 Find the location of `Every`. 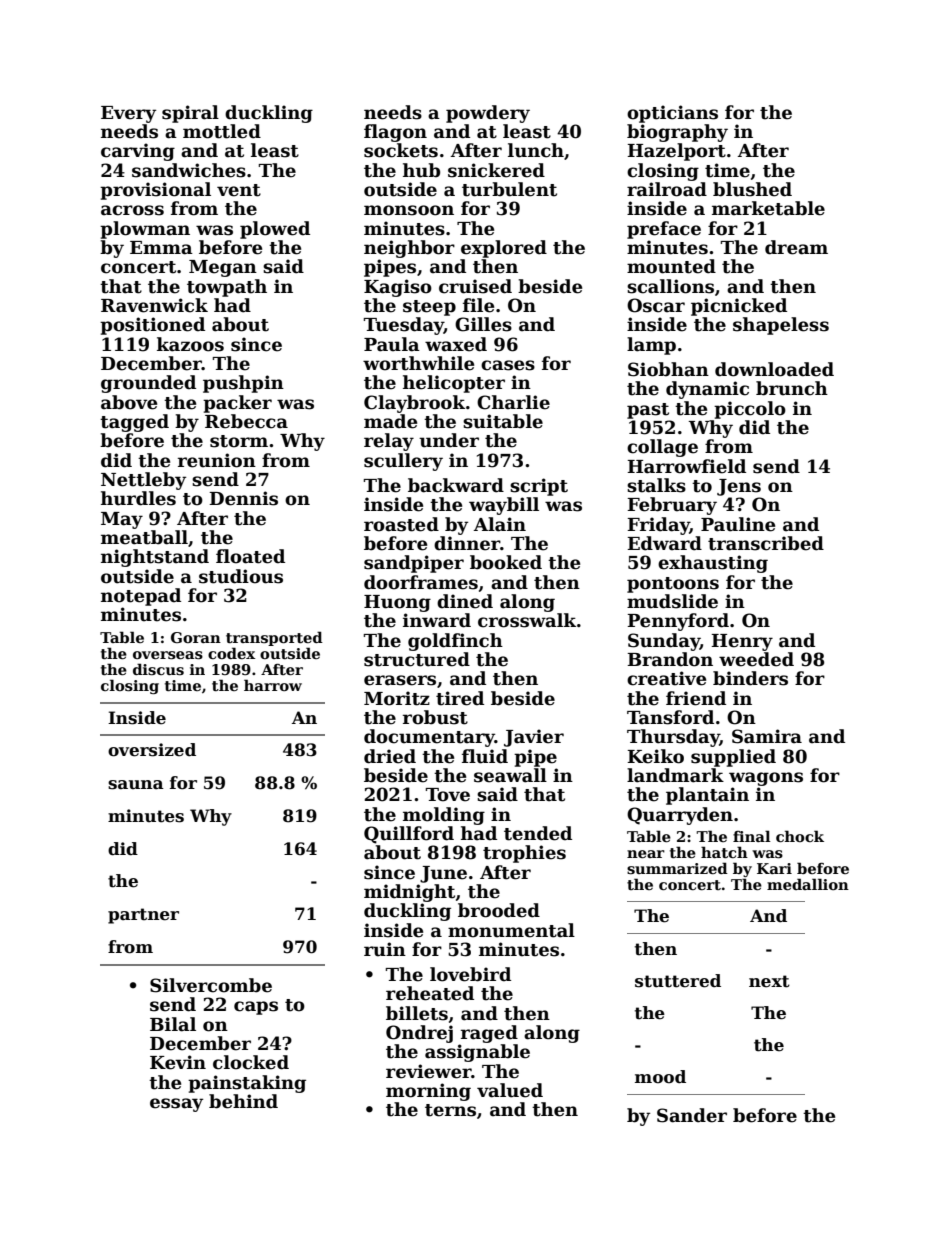

Every is located at coordinates (128, 114).
